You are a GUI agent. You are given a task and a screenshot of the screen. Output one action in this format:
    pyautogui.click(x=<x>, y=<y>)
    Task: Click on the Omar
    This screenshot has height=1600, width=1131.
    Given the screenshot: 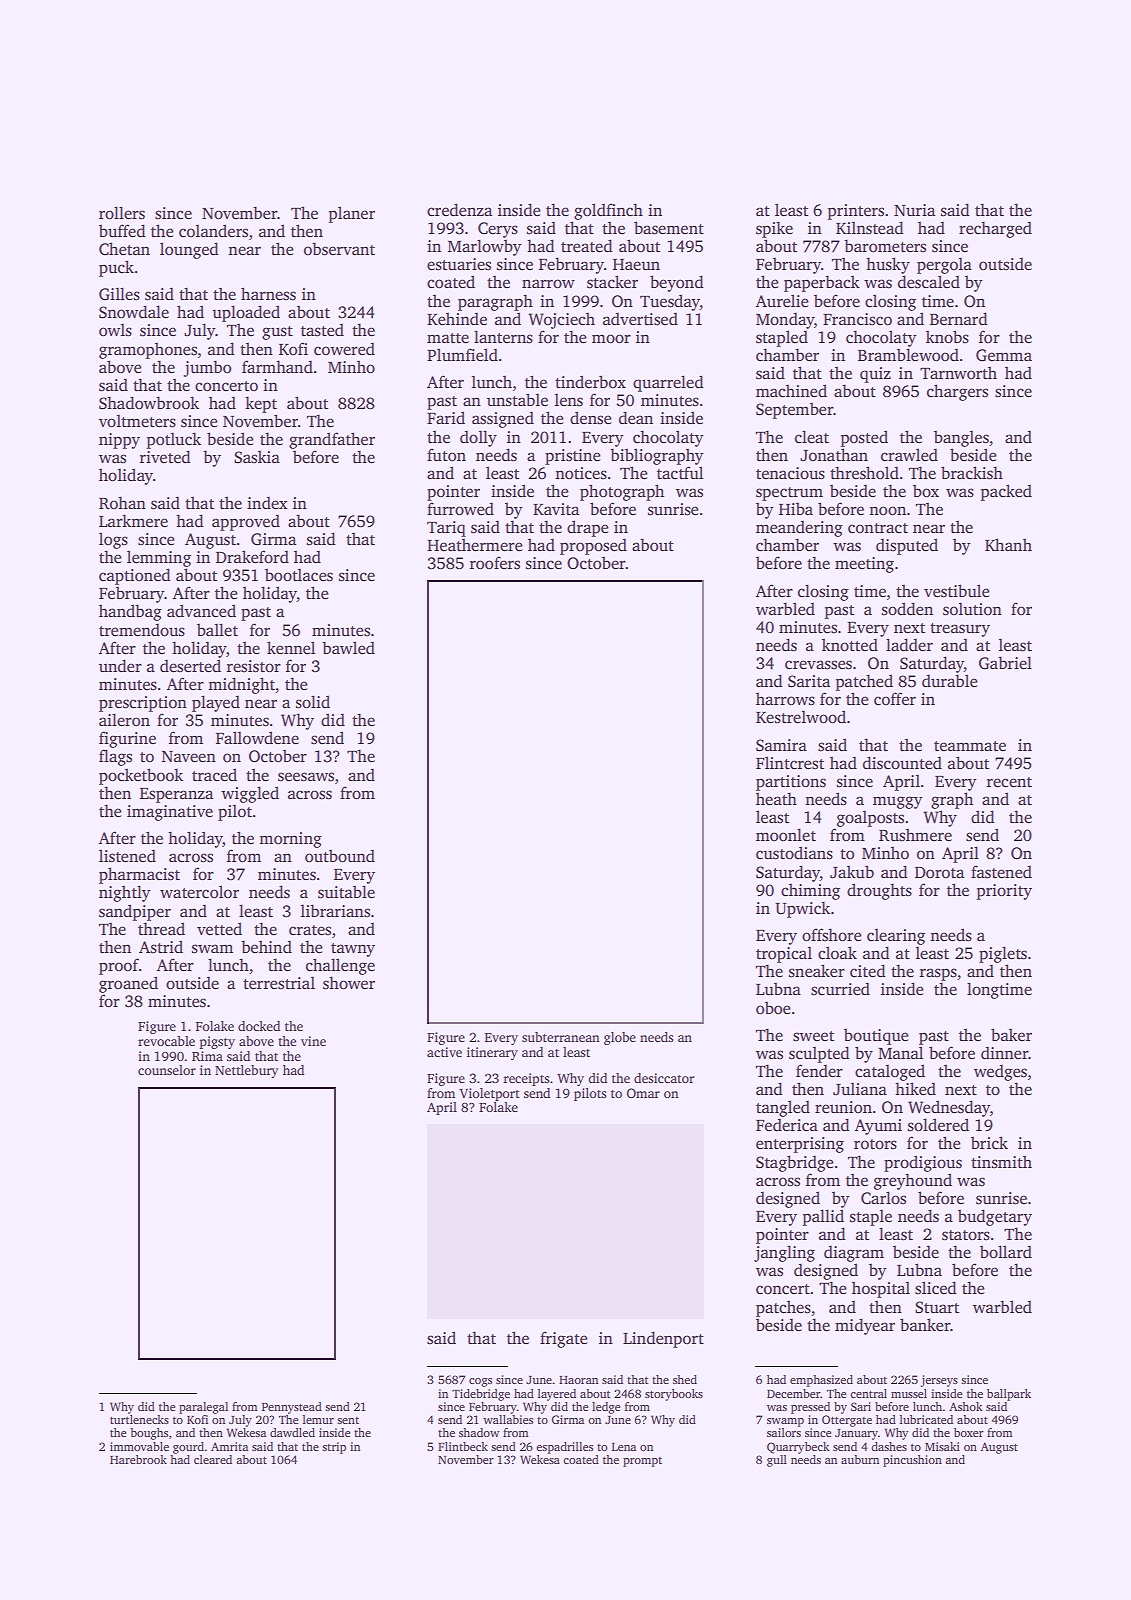 What is the action you would take?
    pyautogui.click(x=643, y=1093)
